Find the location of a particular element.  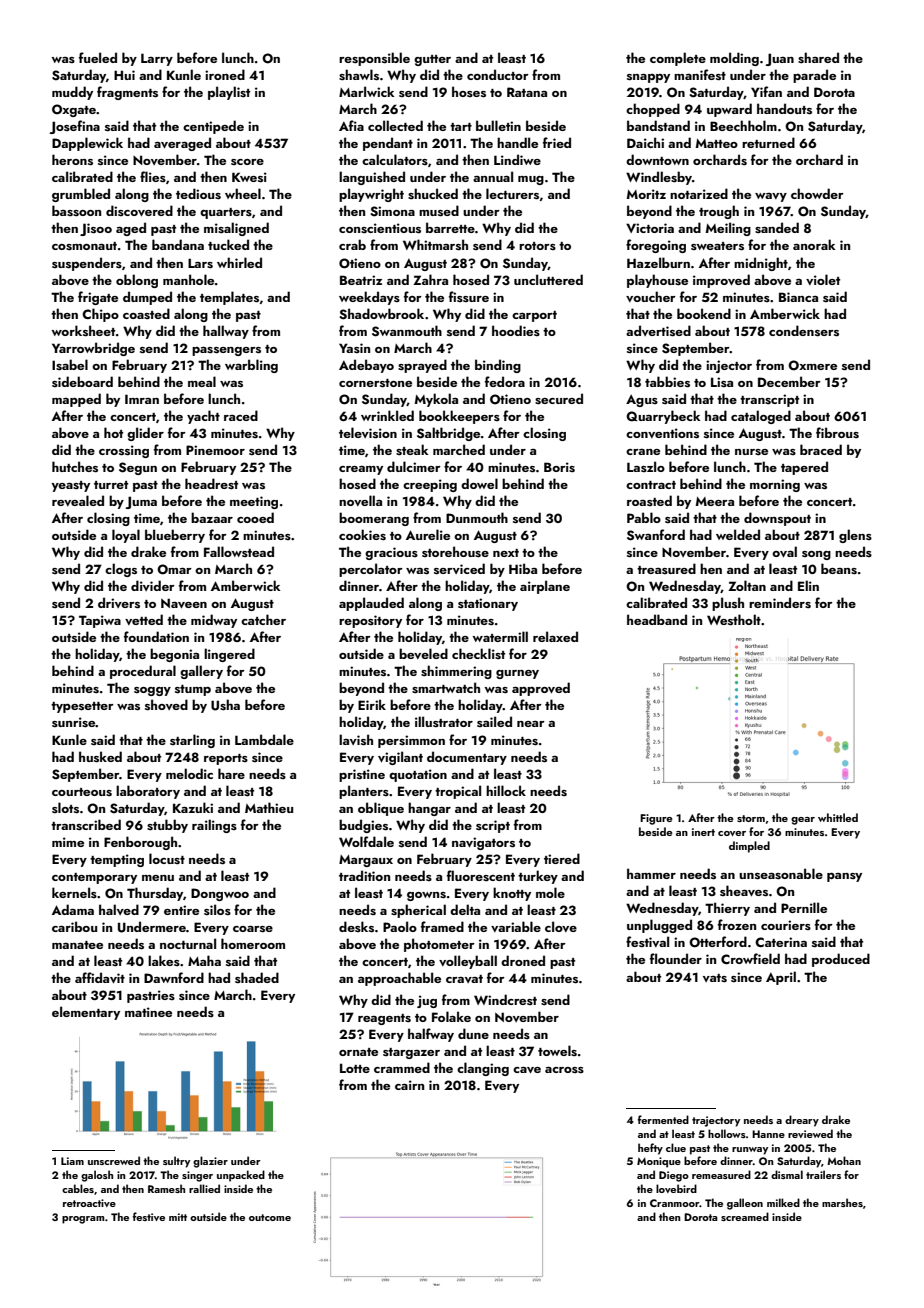

Hanne is located at coordinates (768, 1134).
